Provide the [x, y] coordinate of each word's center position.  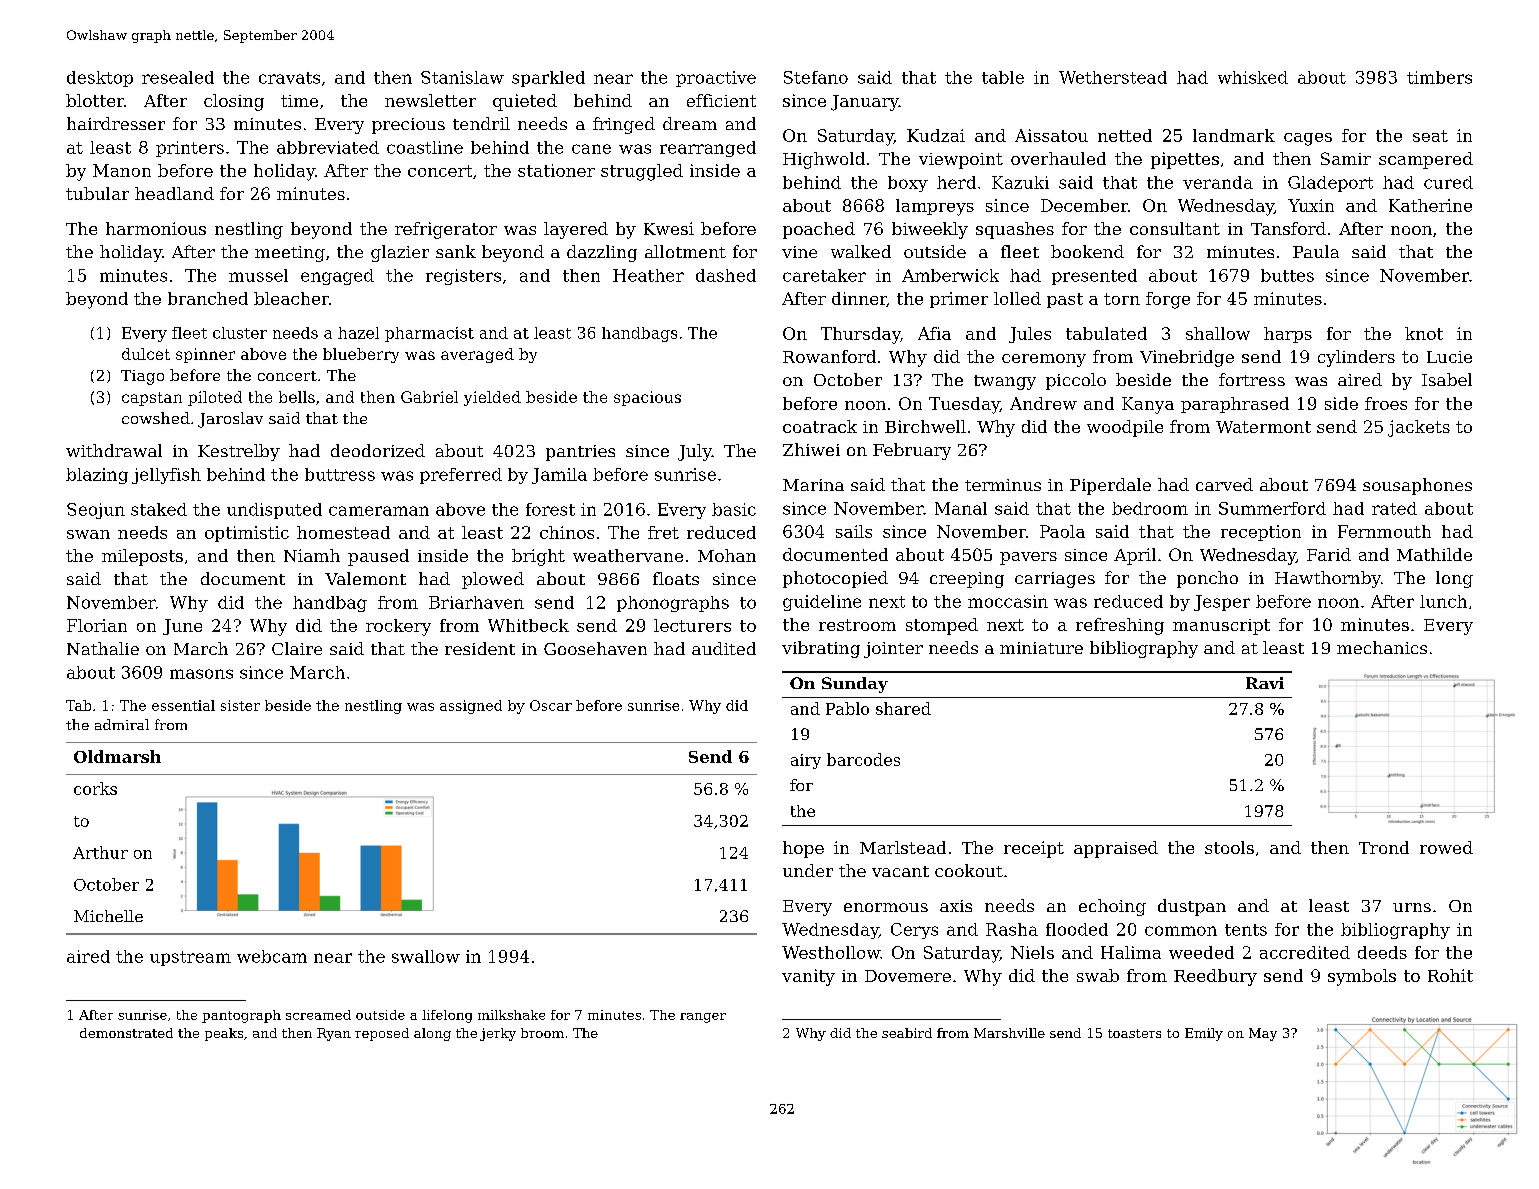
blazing [97, 476]
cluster [240, 333]
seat [1430, 136]
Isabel [1447, 379]
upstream [190, 958]
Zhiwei [811, 449]
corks [95, 788]
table [1003, 77]
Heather [648, 275]
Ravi [1265, 683]
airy [806, 761]
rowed [1446, 847]
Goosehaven [595, 648]
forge [1168, 300]
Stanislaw [462, 77]
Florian [97, 625]
